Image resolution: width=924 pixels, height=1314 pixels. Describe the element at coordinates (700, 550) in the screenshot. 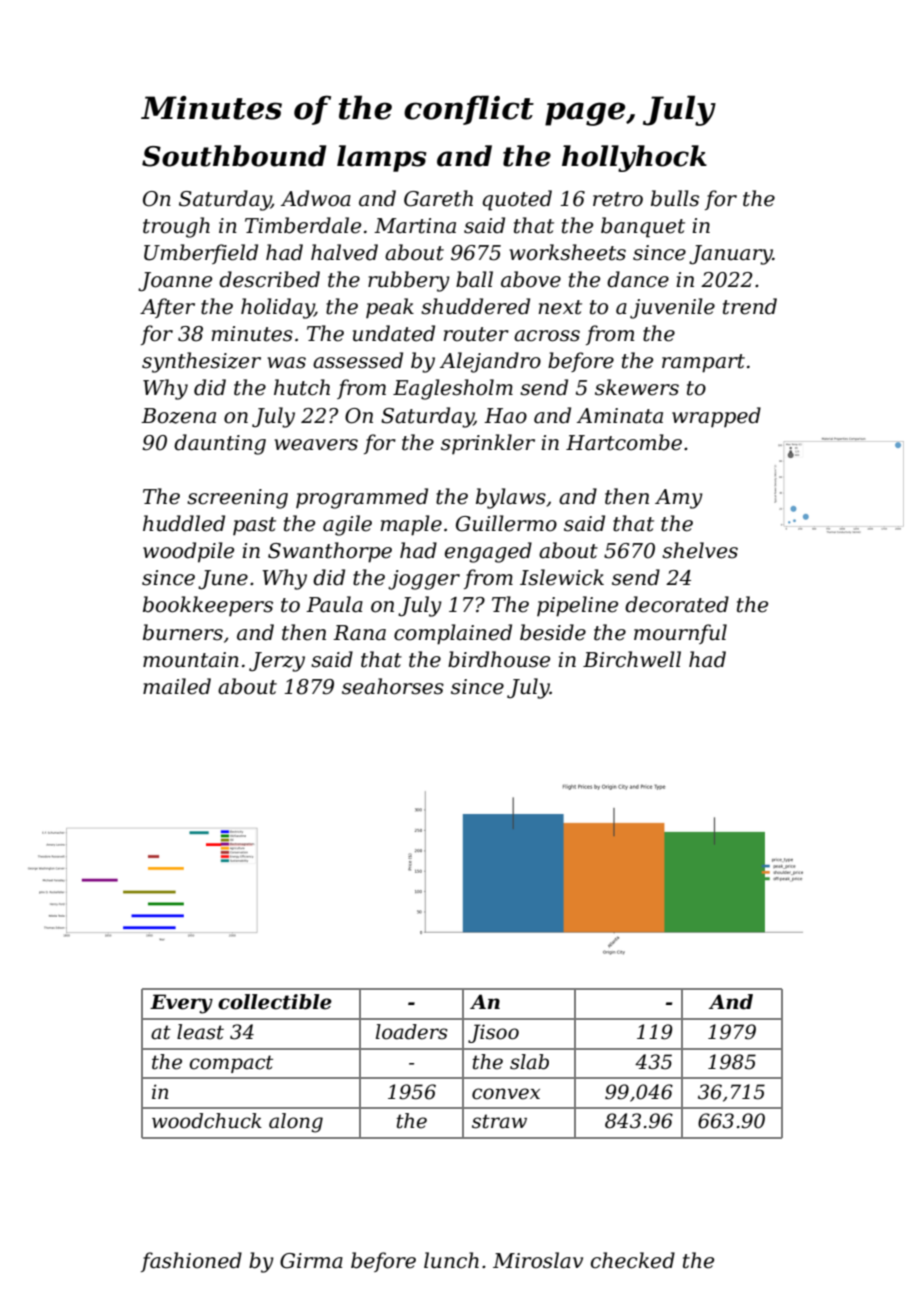

I see `shelves` at that location.
